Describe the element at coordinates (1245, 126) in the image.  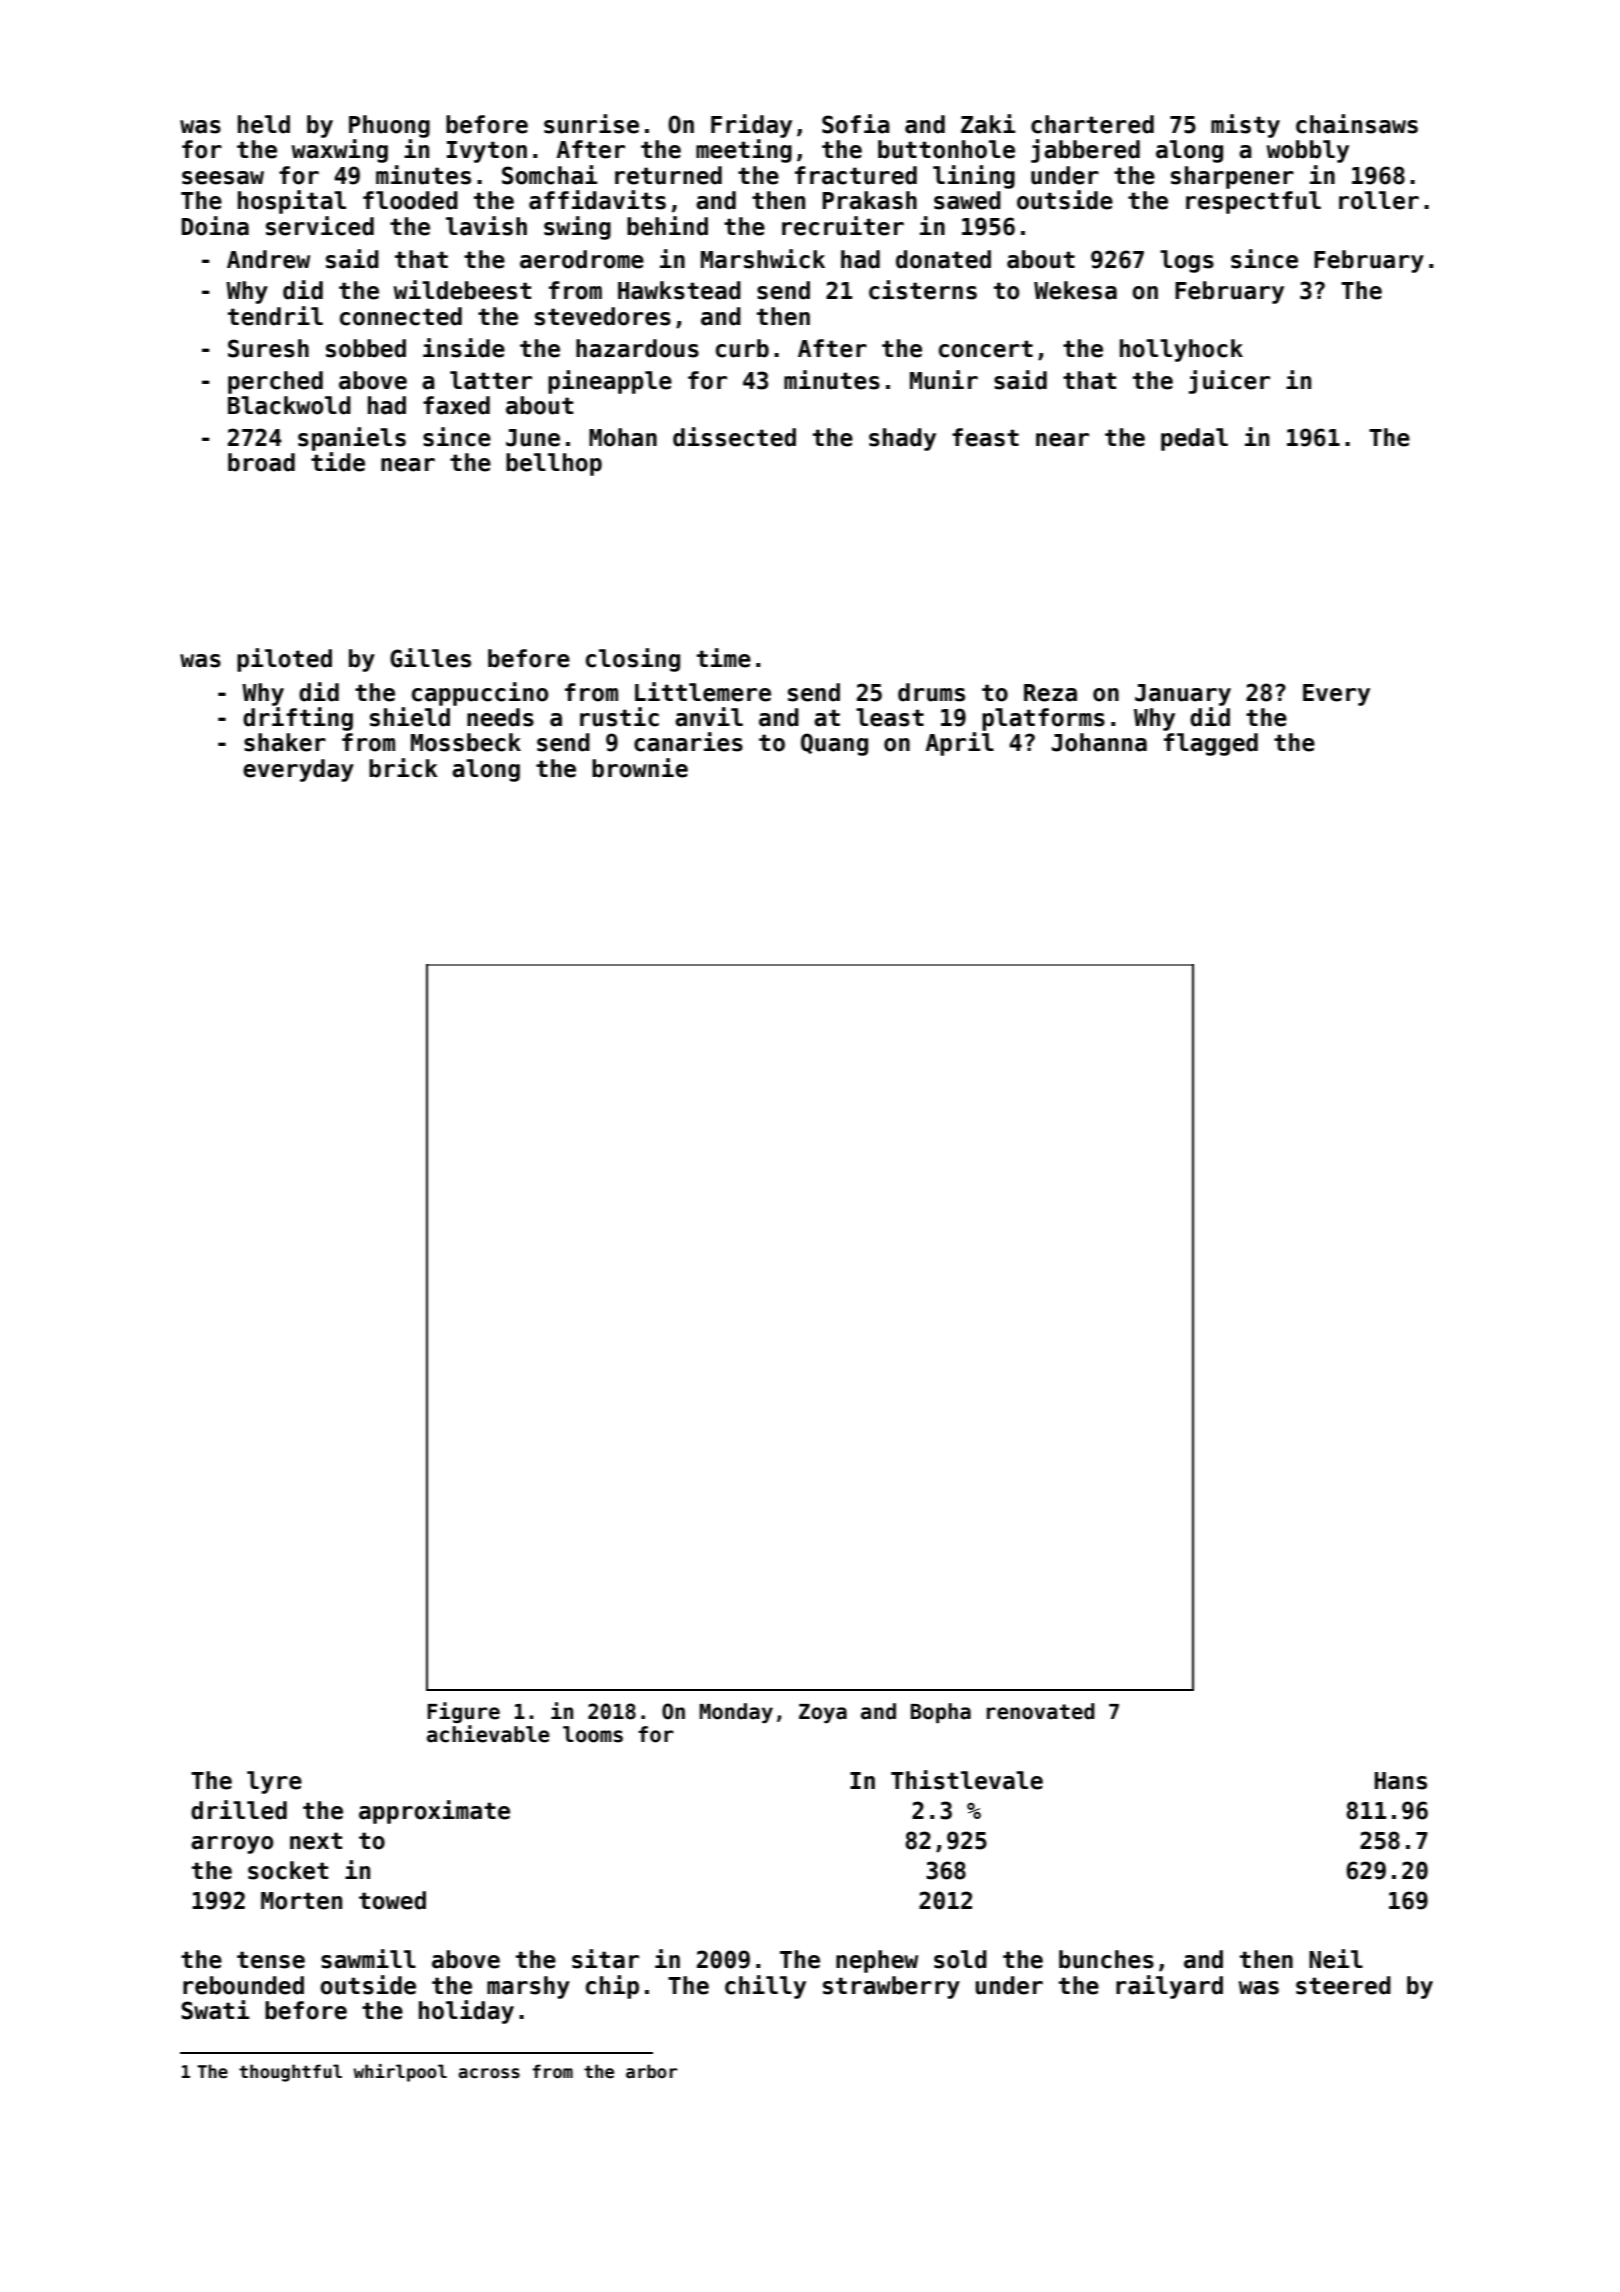
I see `misty` at that location.
